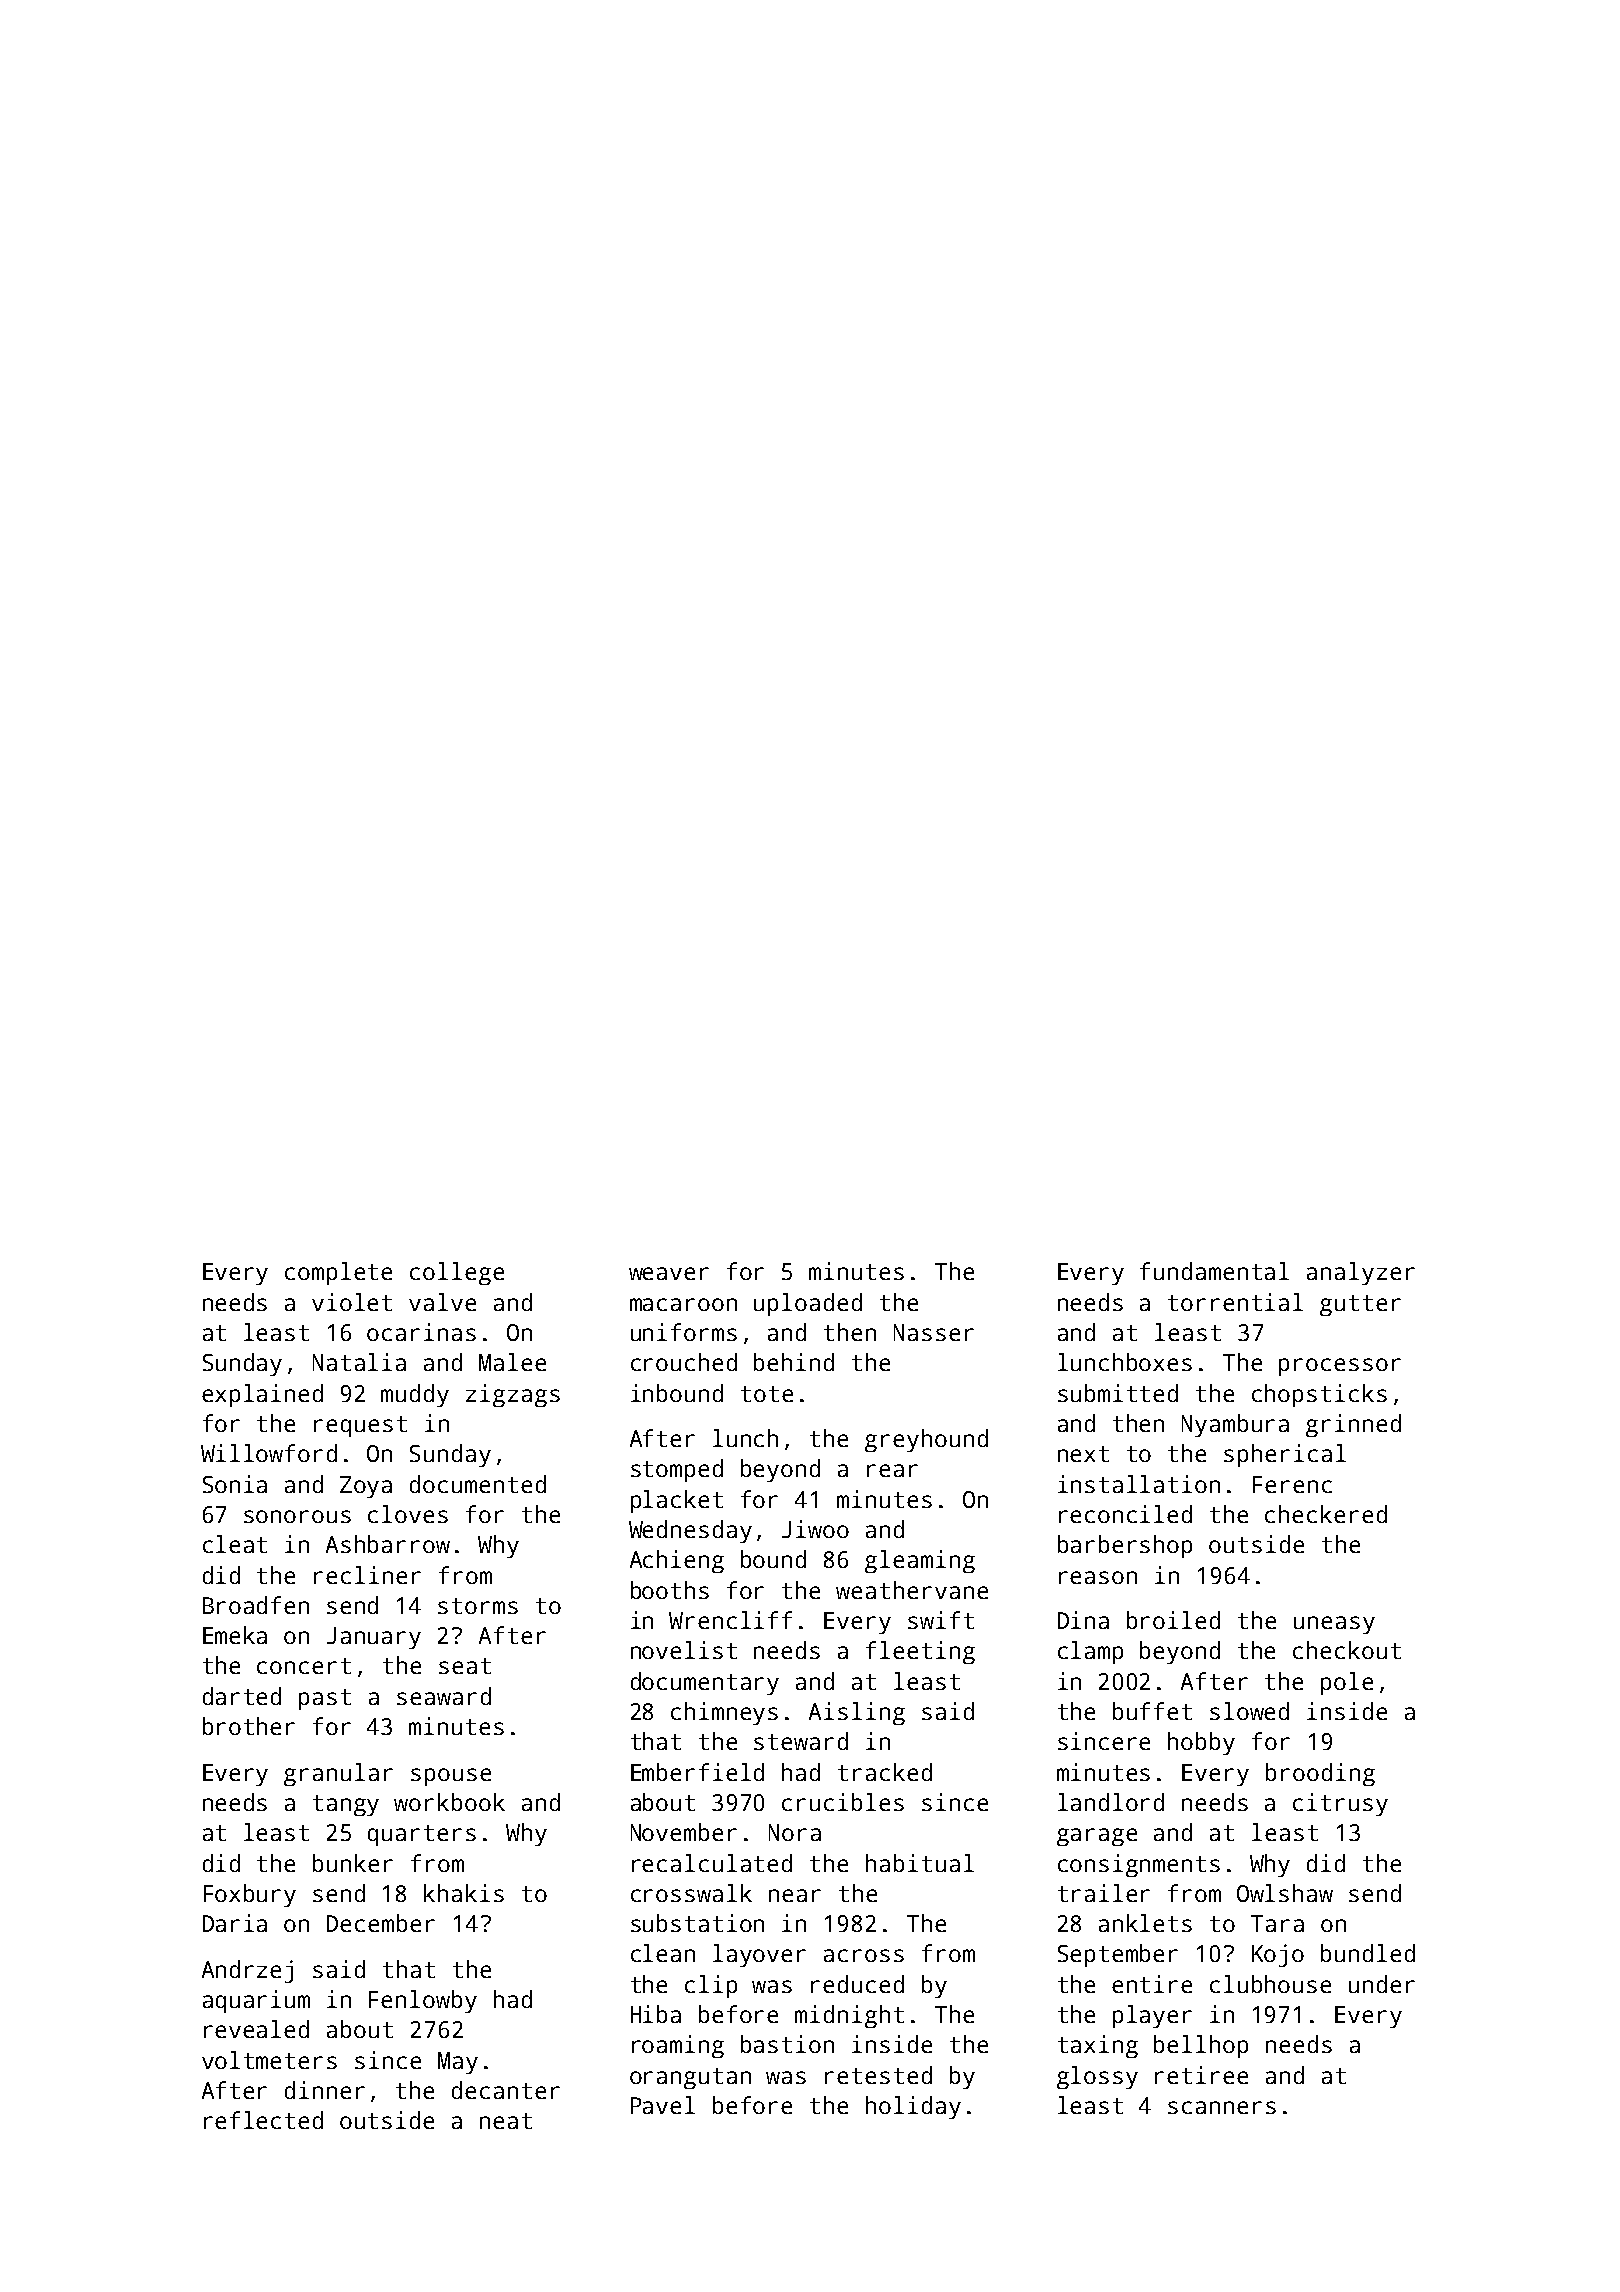  Describe the element at coordinates (325, 2090) in the document. I see `dinner` at that location.
